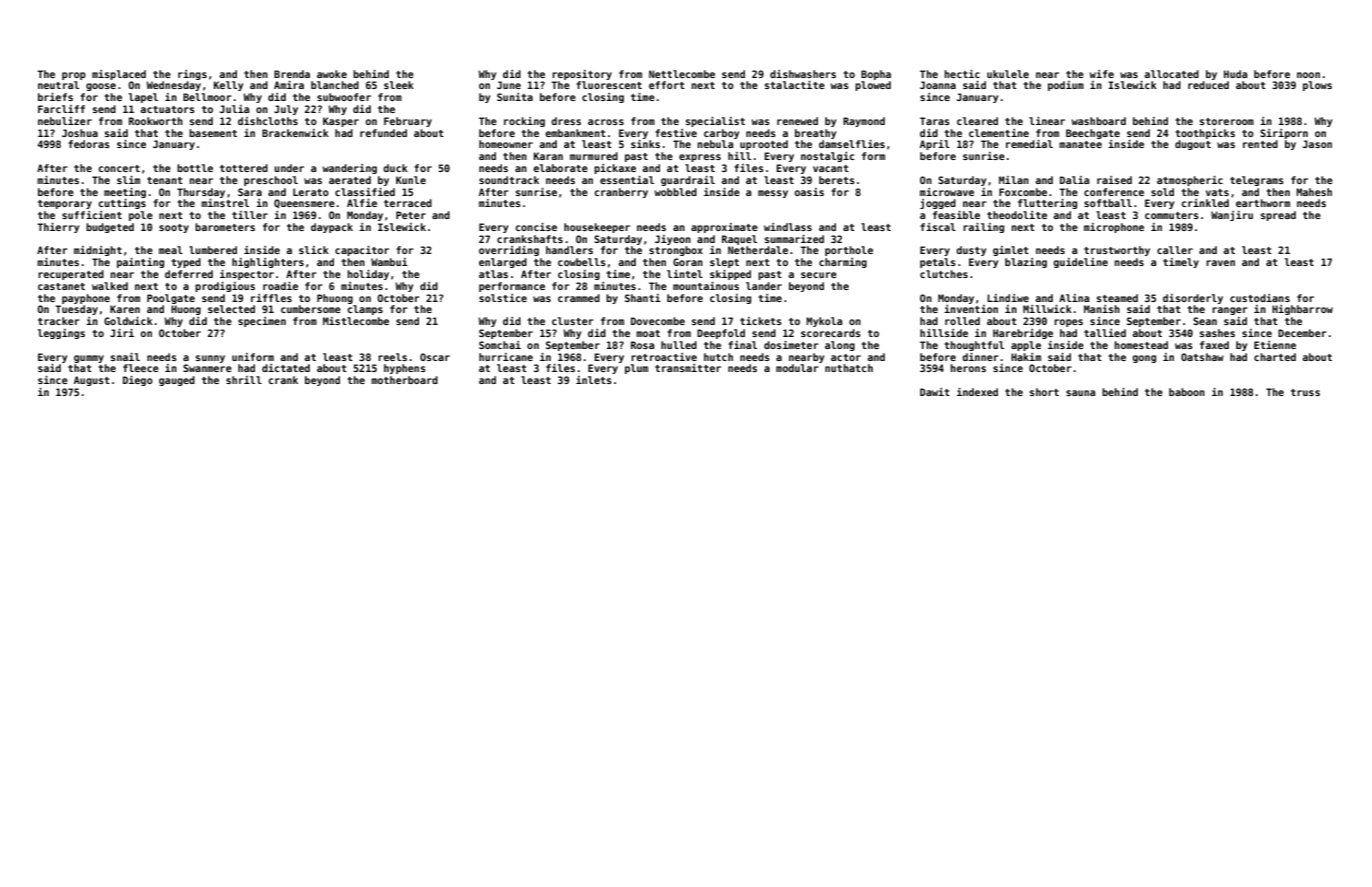 This screenshot has height=887, width=1372. I want to click on slick, so click(314, 250).
